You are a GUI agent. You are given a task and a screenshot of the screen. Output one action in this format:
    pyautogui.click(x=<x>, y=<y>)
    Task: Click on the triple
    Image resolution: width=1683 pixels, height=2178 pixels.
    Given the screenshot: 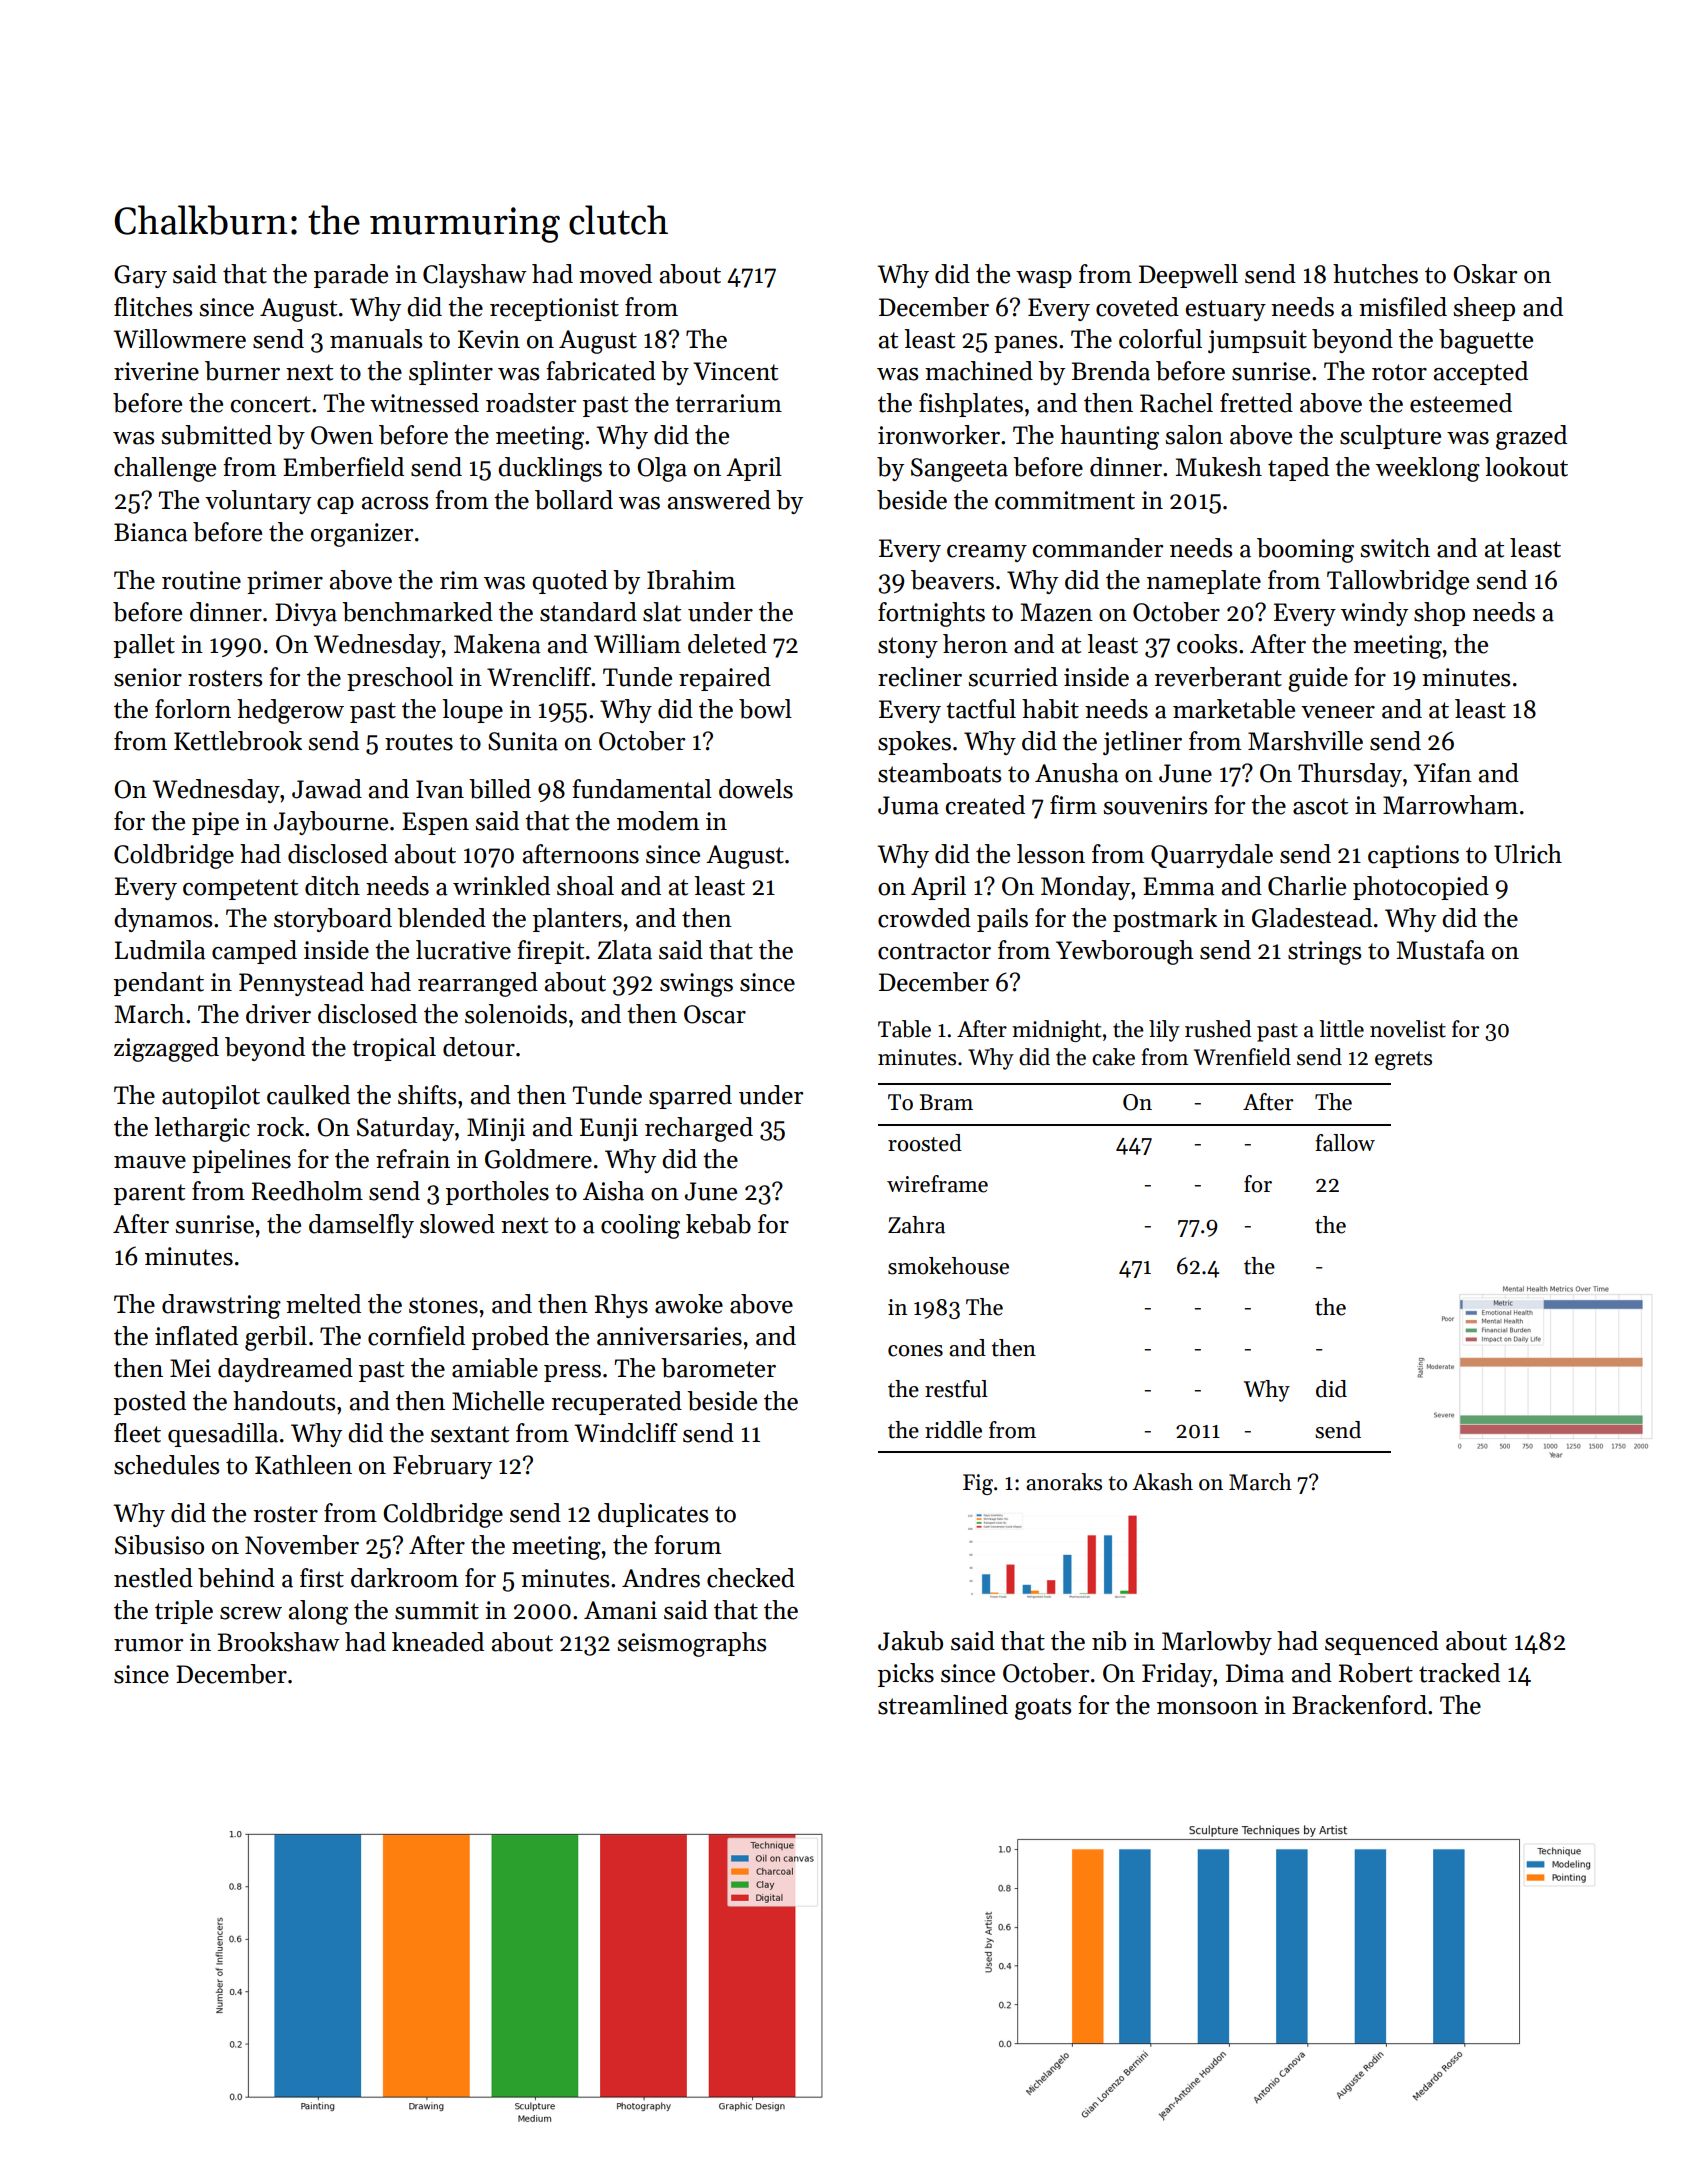 What is the action you would take?
    pyautogui.click(x=184, y=1612)
